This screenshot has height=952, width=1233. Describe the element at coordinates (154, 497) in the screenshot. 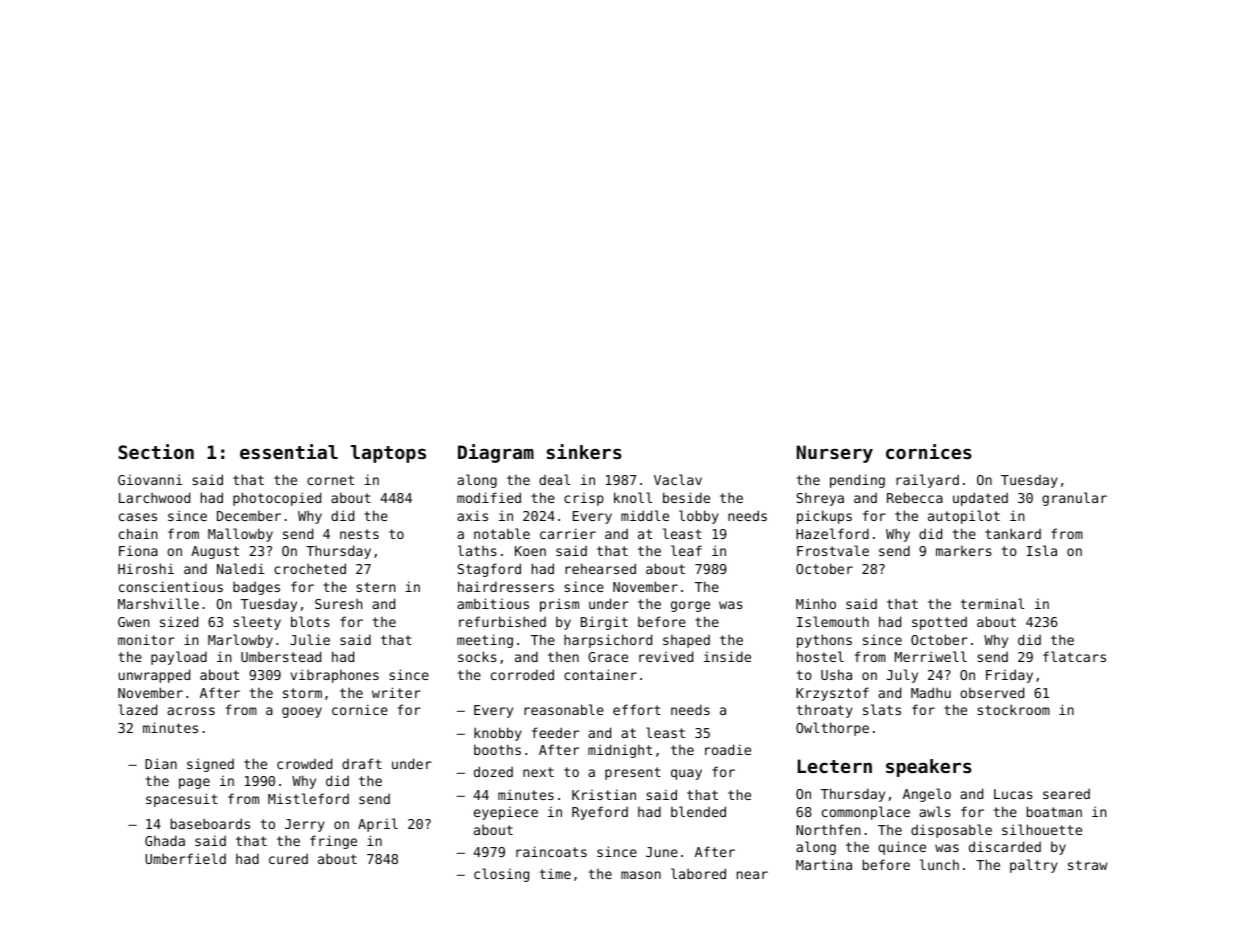

I see `Larchwood` at that location.
